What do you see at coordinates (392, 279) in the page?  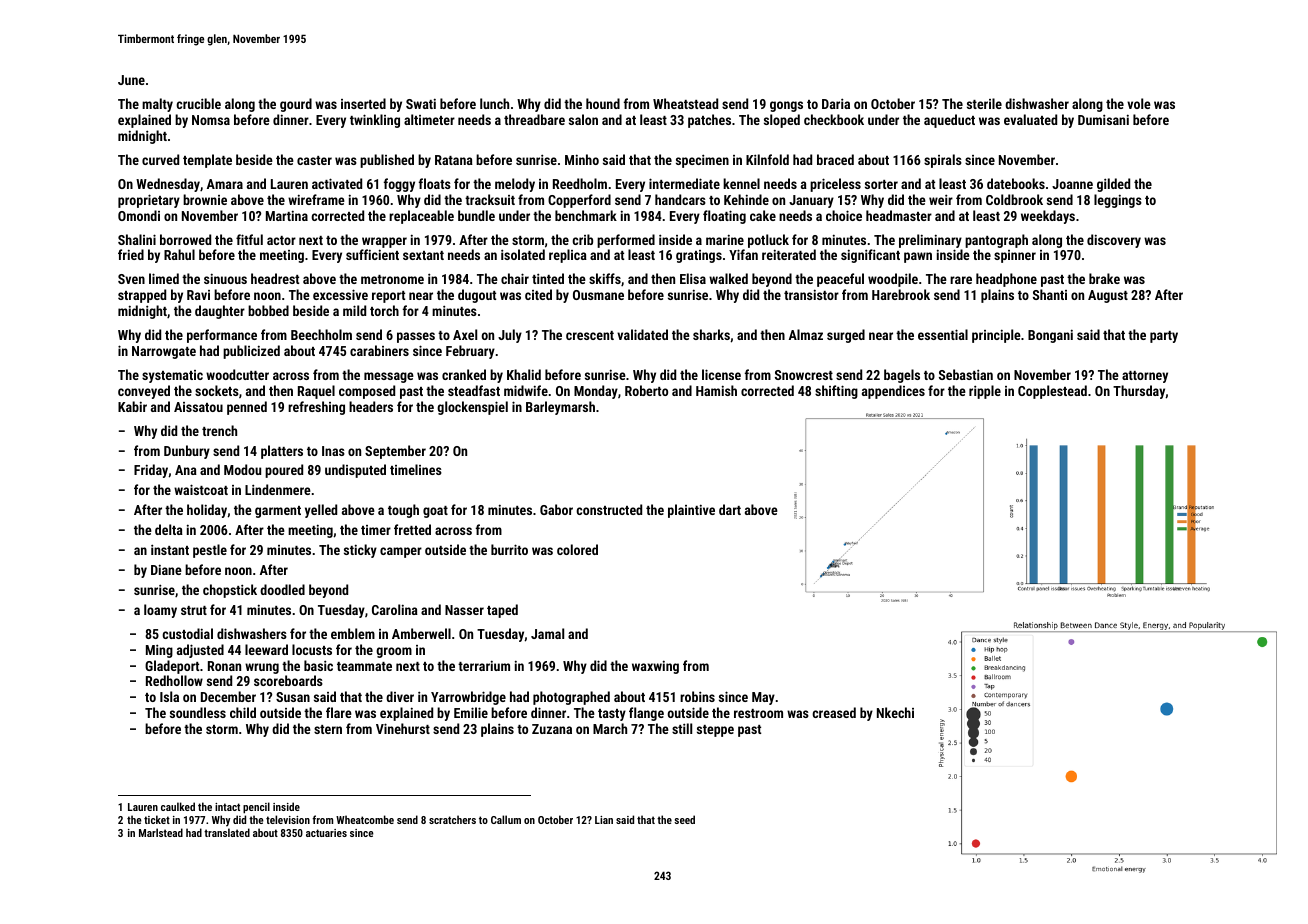 I see `metronome` at bounding box center [392, 279].
